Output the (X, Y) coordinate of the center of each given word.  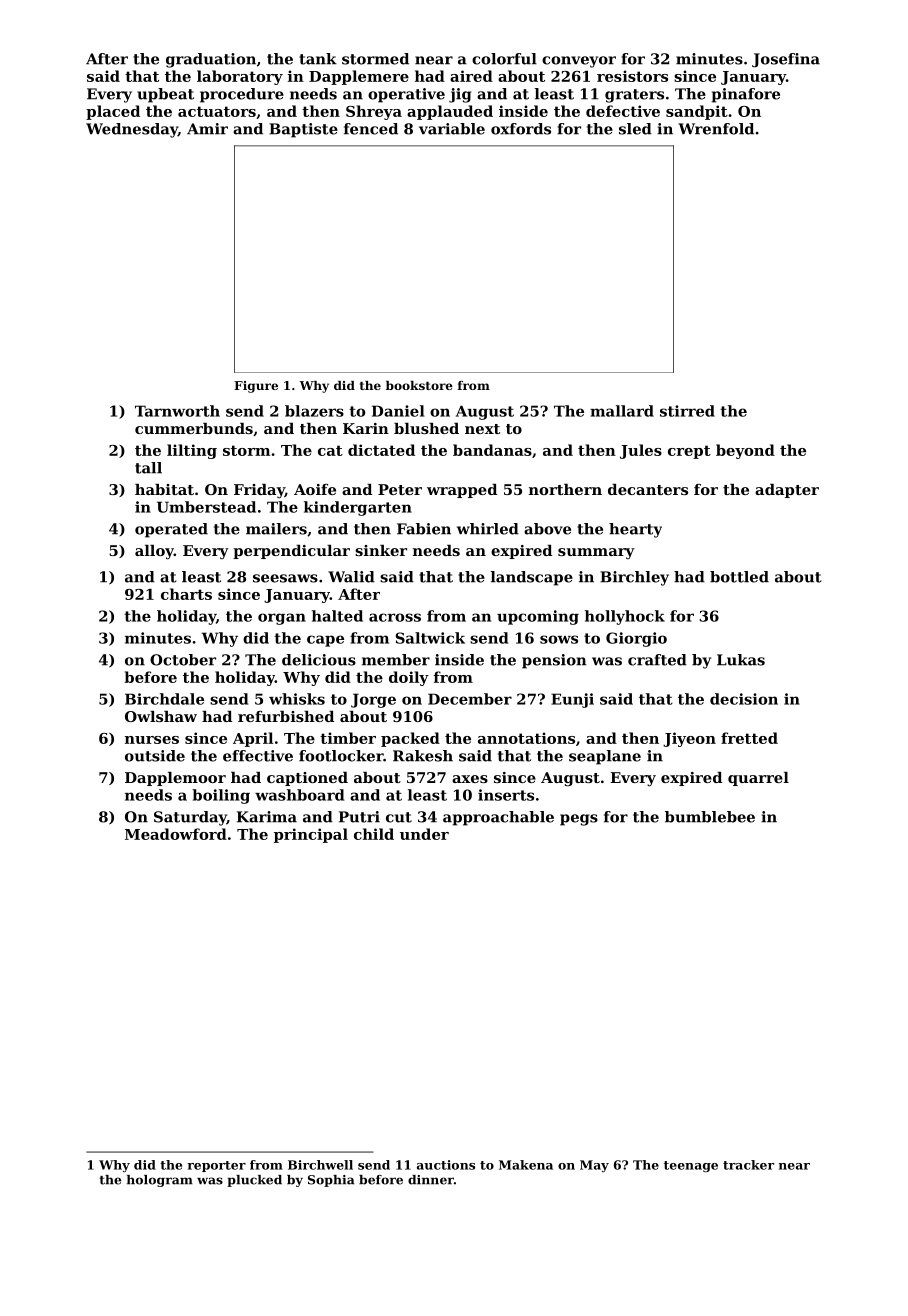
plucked (254, 1181)
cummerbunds (194, 428)
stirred (687, 411)
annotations (526, 738)
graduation (211, 60)
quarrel (758, 779)
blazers (314, 411)
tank (318, 59)
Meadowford (176, 834)
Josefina (786, 60)
